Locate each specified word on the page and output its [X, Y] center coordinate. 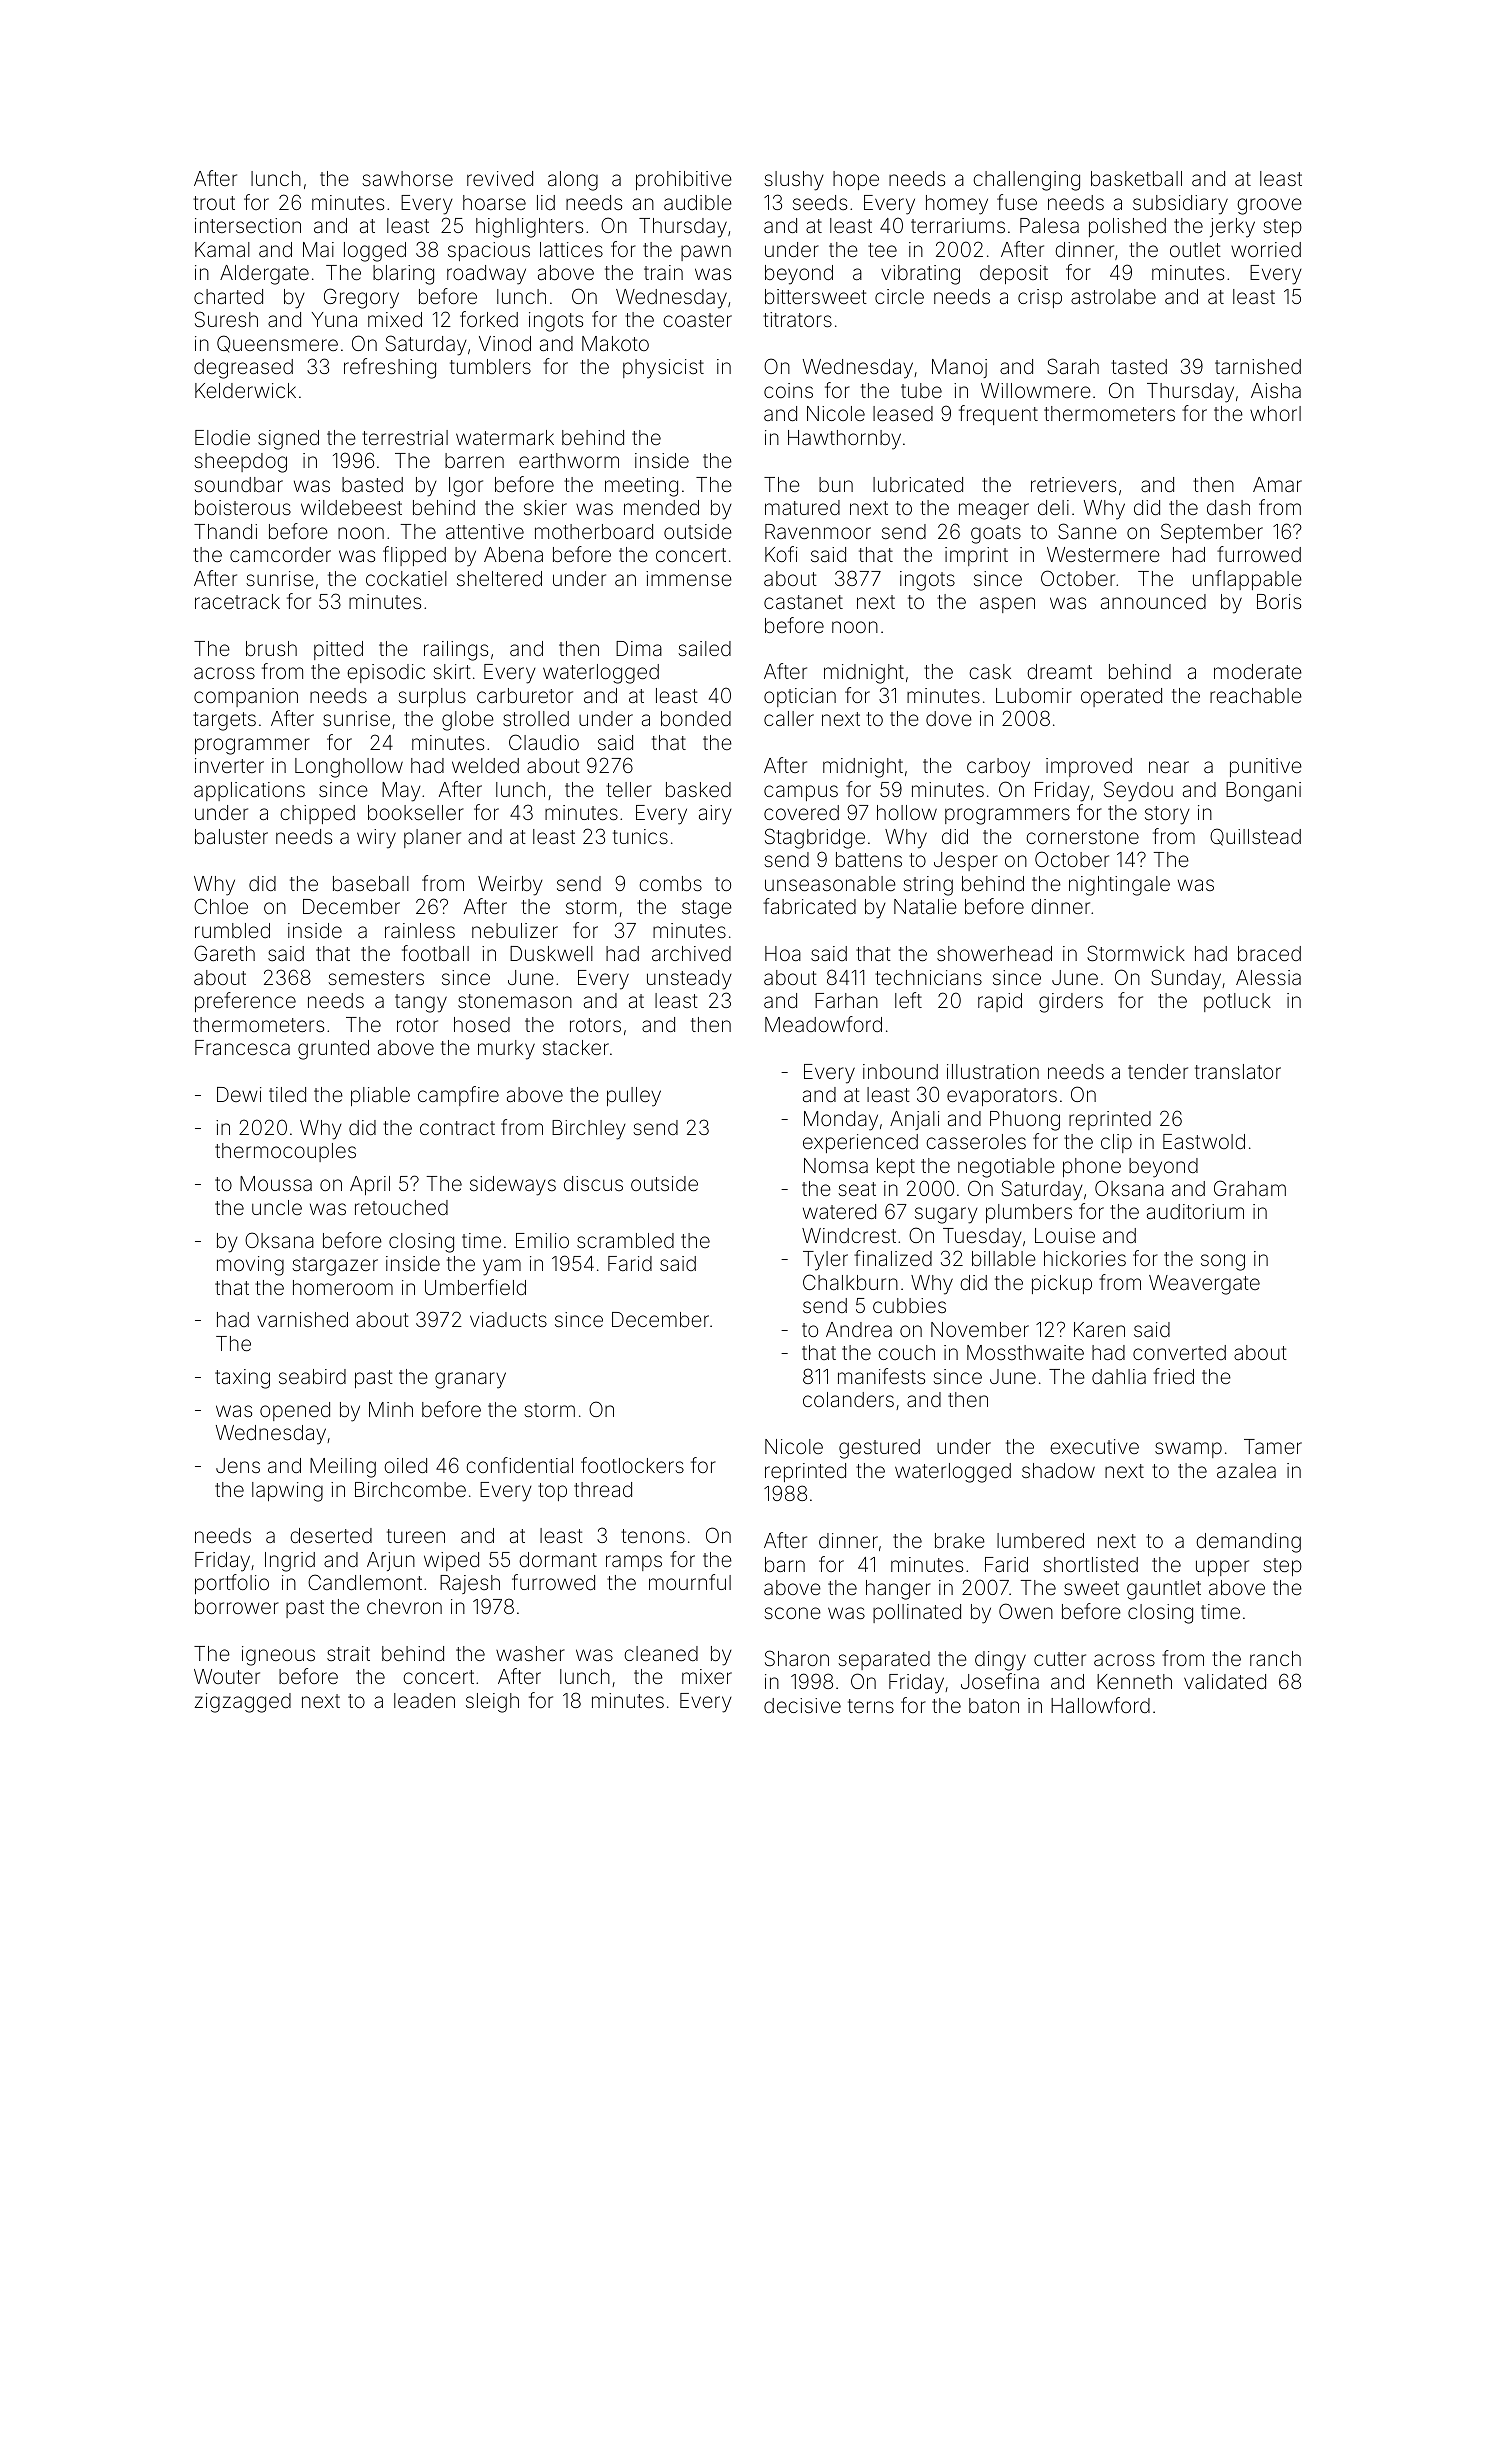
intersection [248, 225]
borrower [237, 1606]
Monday [841, 1121]
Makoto [615, 343]
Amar [1277, 484]
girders [1071, 1003]
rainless [420, 930]
